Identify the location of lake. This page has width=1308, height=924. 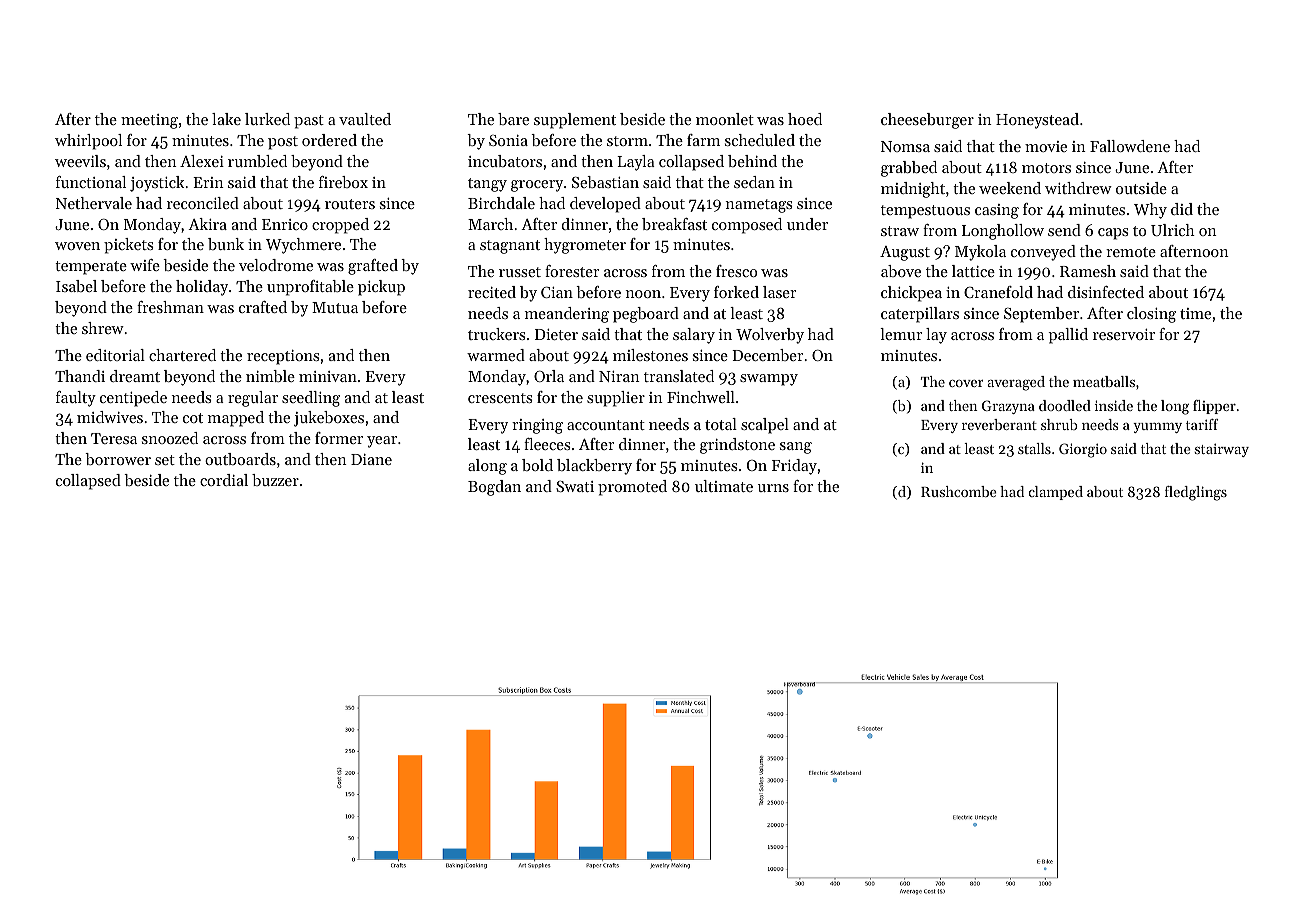
(226, 119).
